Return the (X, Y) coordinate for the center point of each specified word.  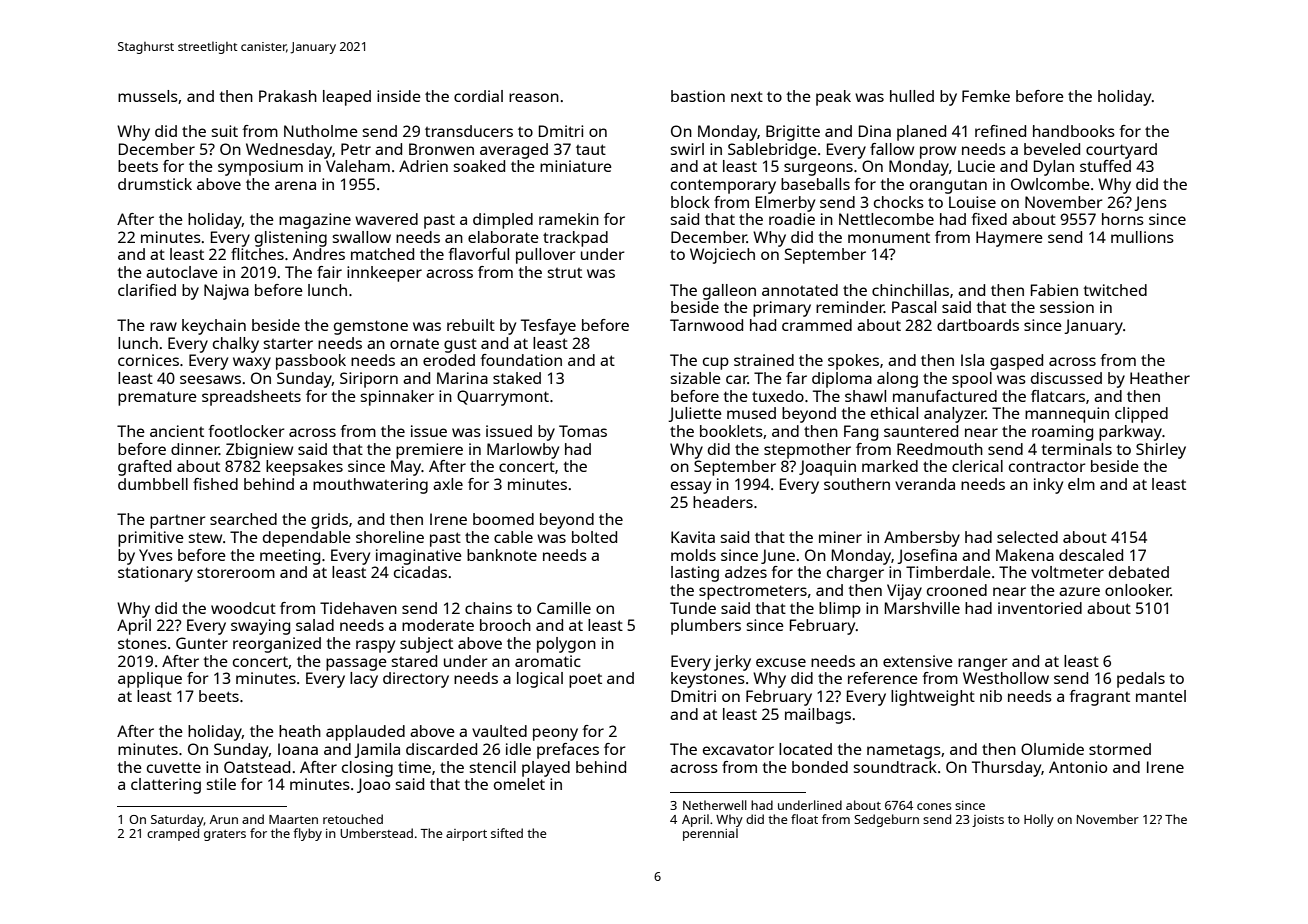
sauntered (921, 431)
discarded (441, 749)
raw (163, 326)
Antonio (1078, 767)
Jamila (377, 750)
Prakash (288, 96)
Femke (986, 96)
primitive (151, 539)
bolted (594, 537)
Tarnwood (706, 325)
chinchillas (910, 290)
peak (833, 98)
